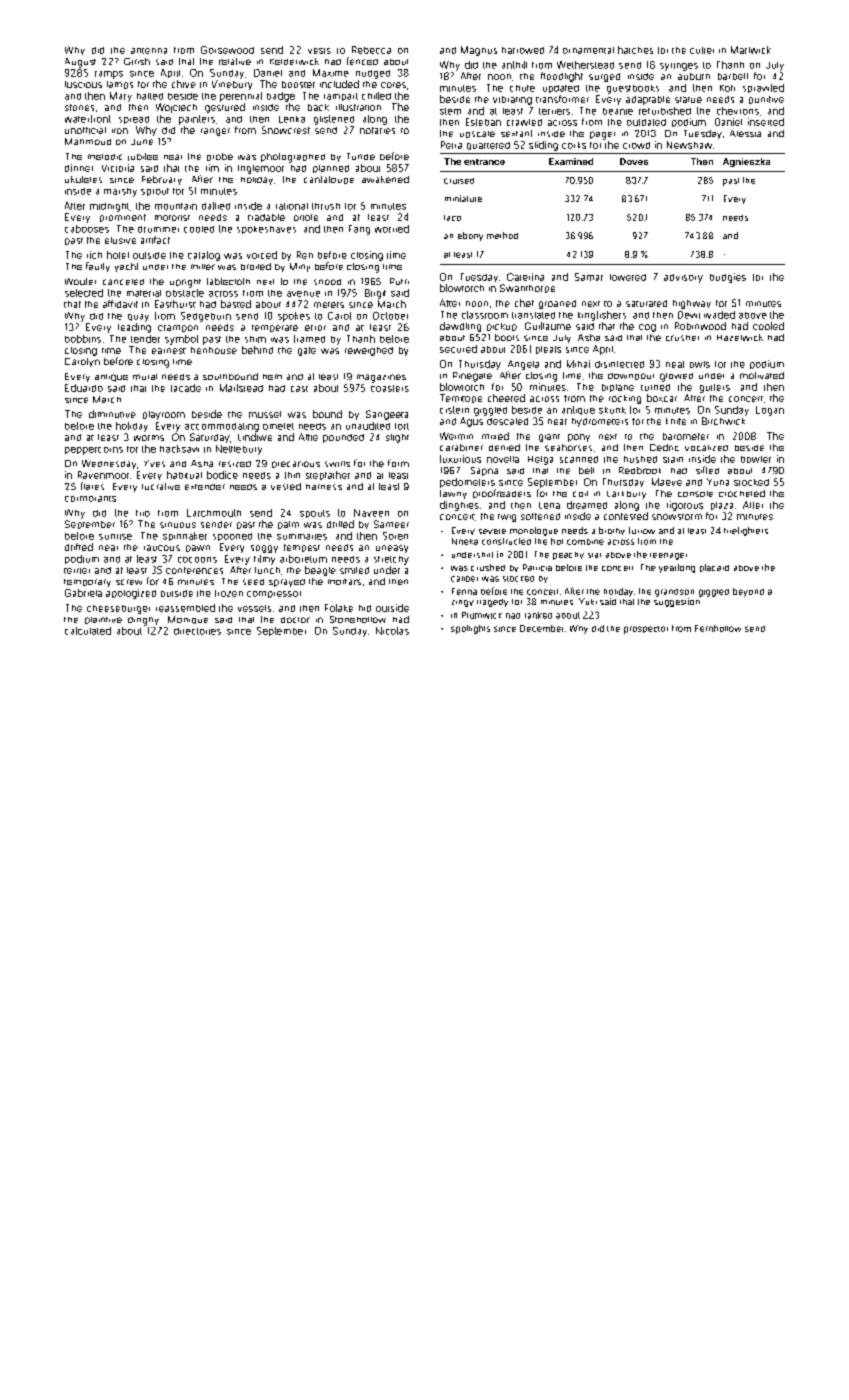  What do you see at coordinates (365, 608) in the document?
I see `hid` at bounding box center [365, 608].
